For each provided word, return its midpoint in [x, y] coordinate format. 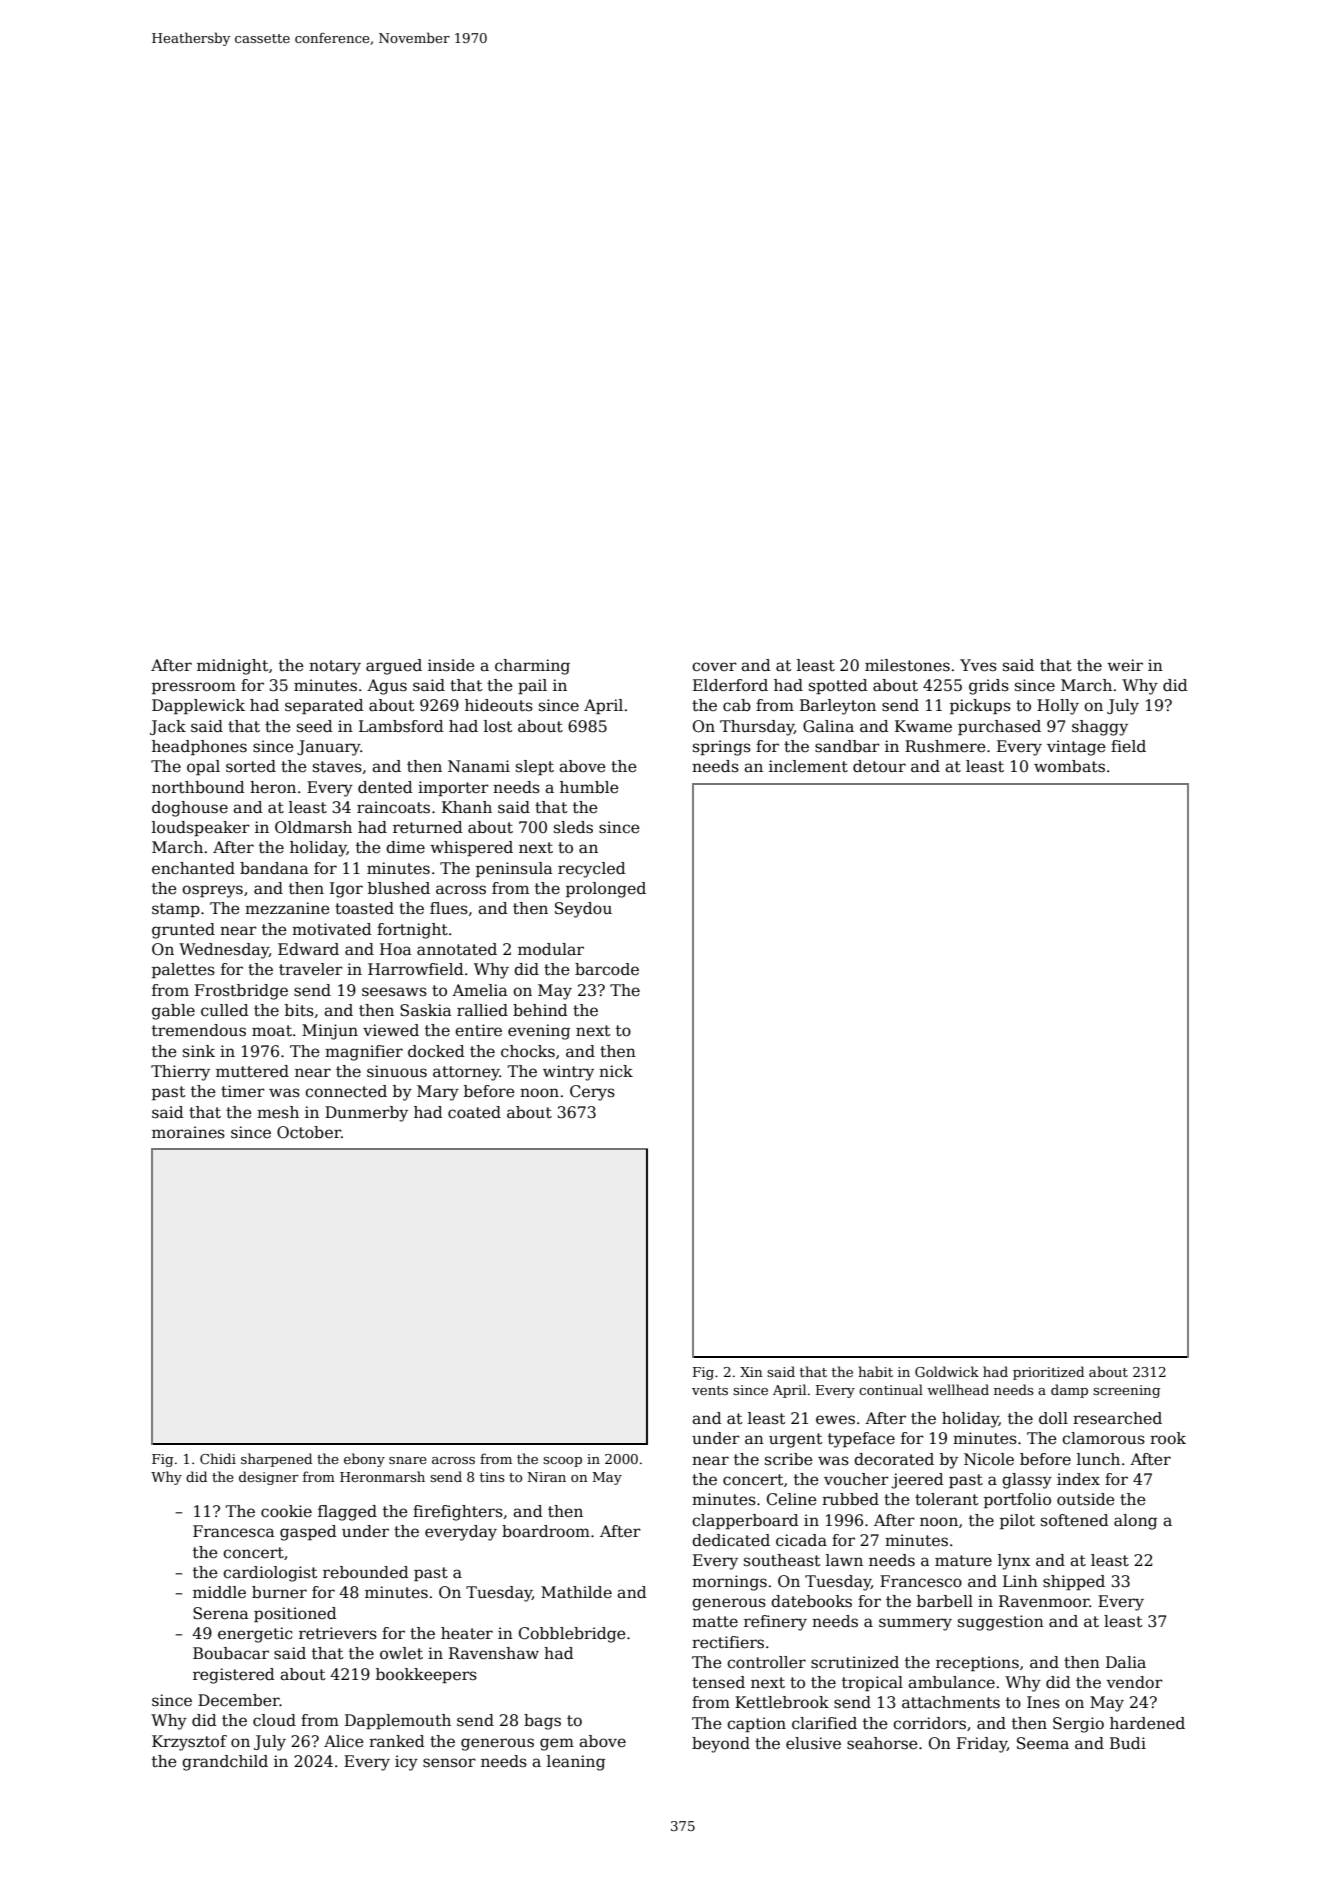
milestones [907, 665]
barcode [607, 969]
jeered [917, 1481]
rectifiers [728, 1642]
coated [474, 1112]
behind [540, 1010]
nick [616, 1071]
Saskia [426, 1010]
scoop [562, 1462]
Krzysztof [189, 1743]
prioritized [1048, 1373]
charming [532, 667]
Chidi [218, 1458]
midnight [232, 667]
